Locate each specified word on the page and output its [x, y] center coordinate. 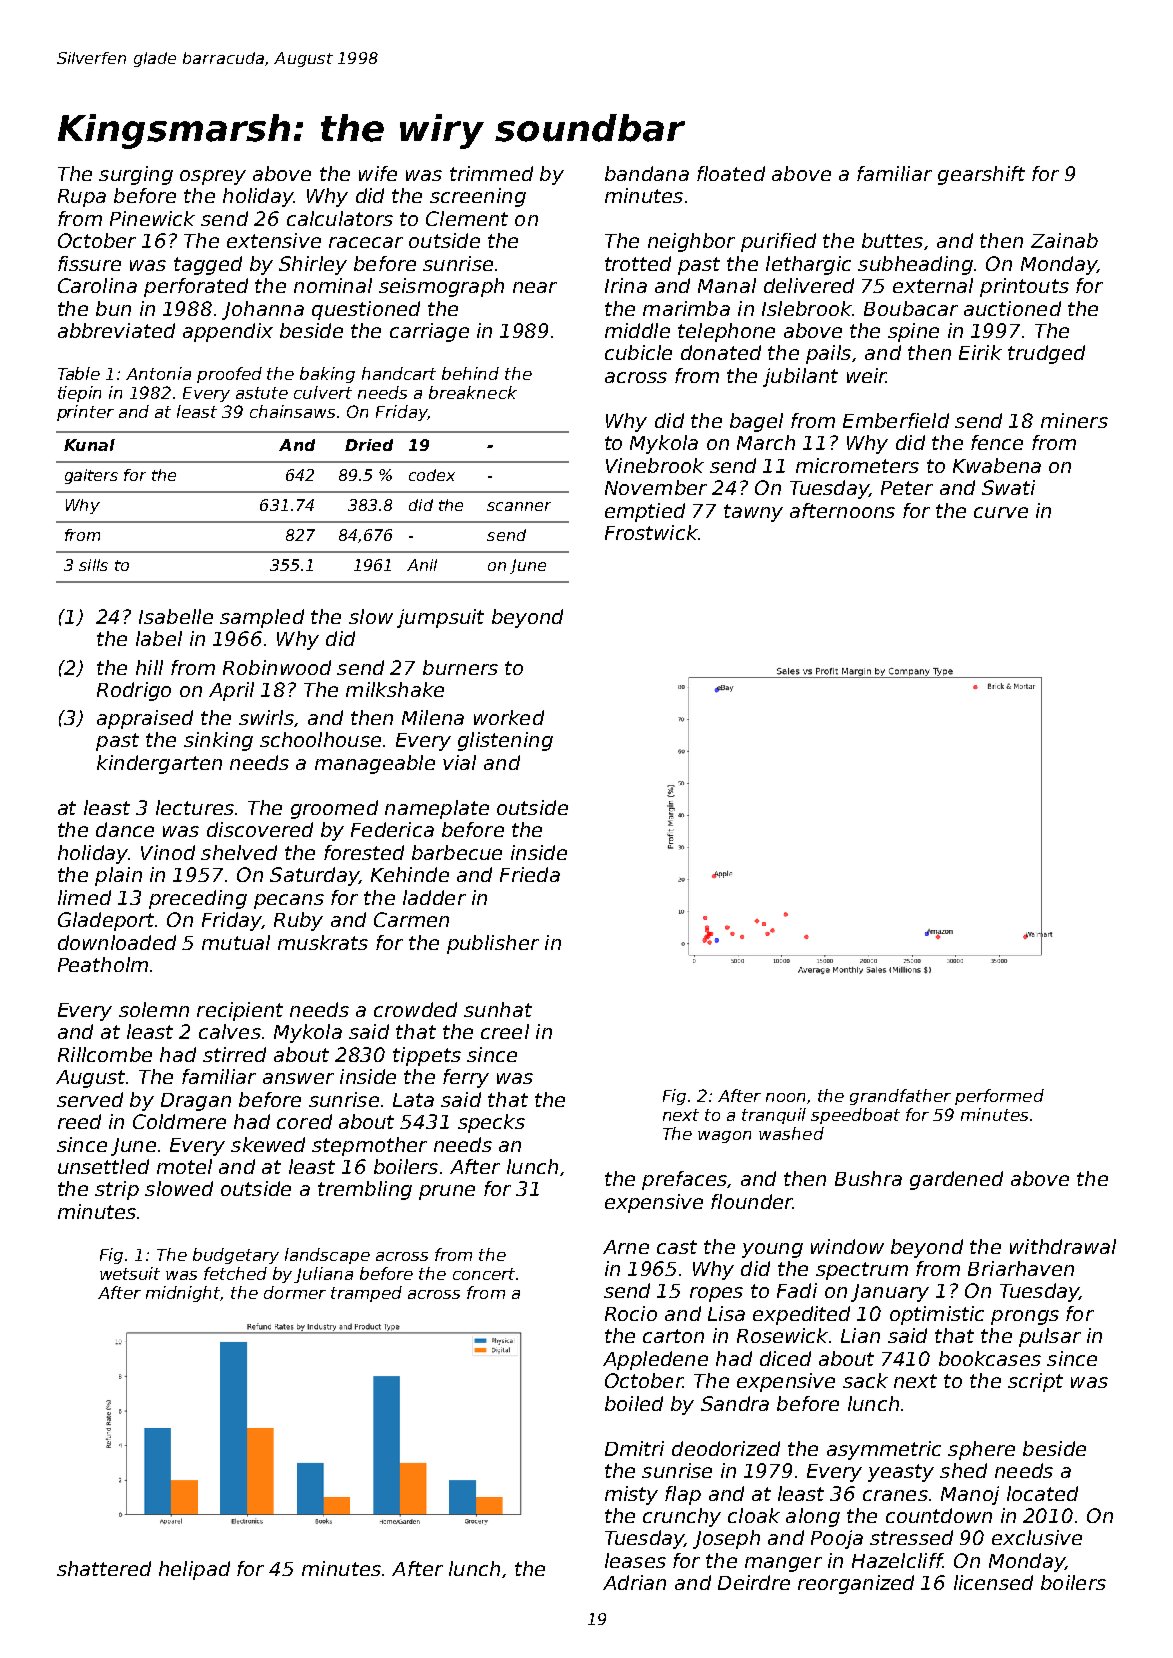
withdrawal [1063, 1246]
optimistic [937, 1315]
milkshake [395, 689]
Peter [907, 488]
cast [677, 1247]
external [933, 285]
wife [378, 173]
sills [93, 565]
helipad [194, 1570]
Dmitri [634, 1448]
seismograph [441, 287]
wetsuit [130, 1273]
